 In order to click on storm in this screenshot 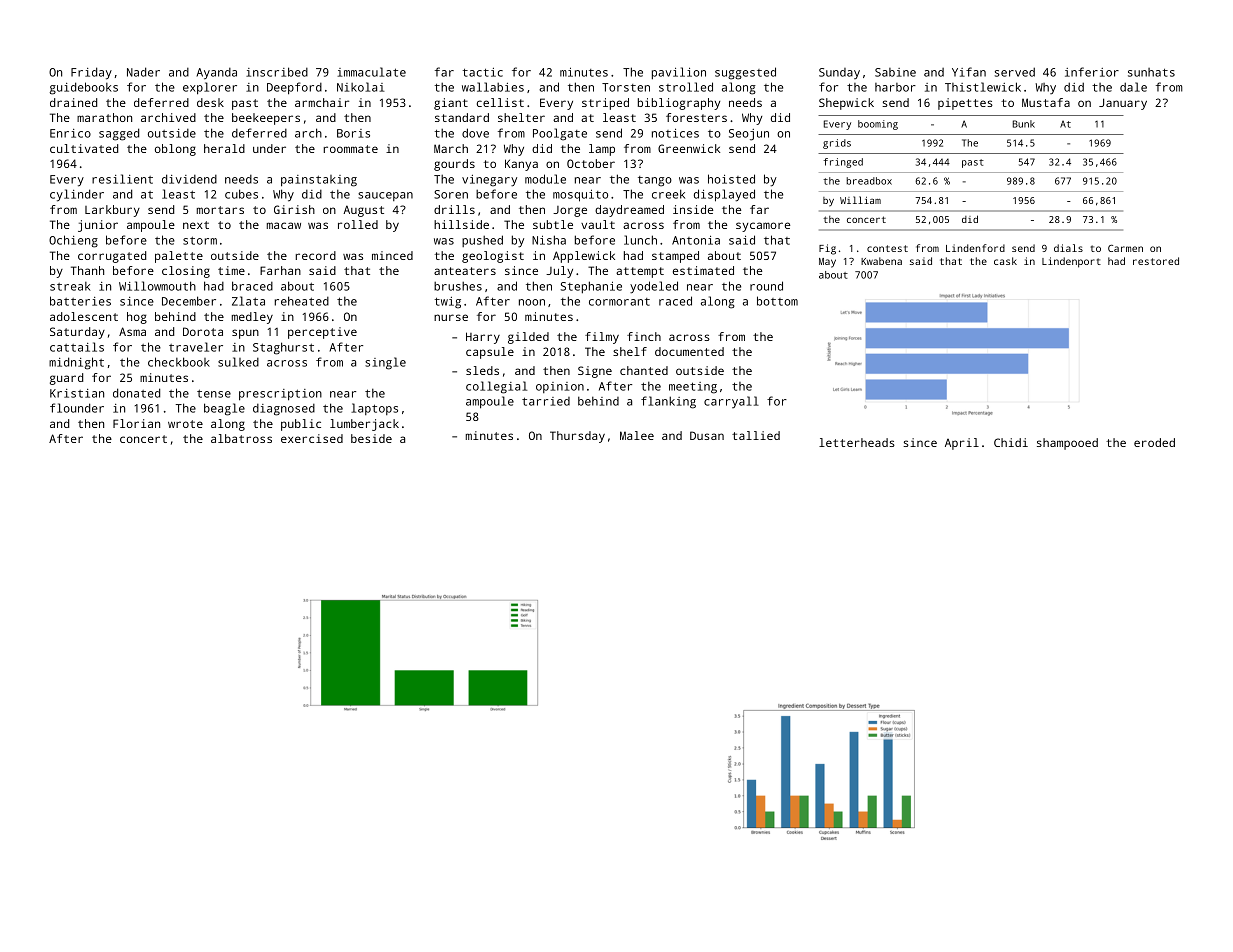, I will do `click(200, 240)`.
